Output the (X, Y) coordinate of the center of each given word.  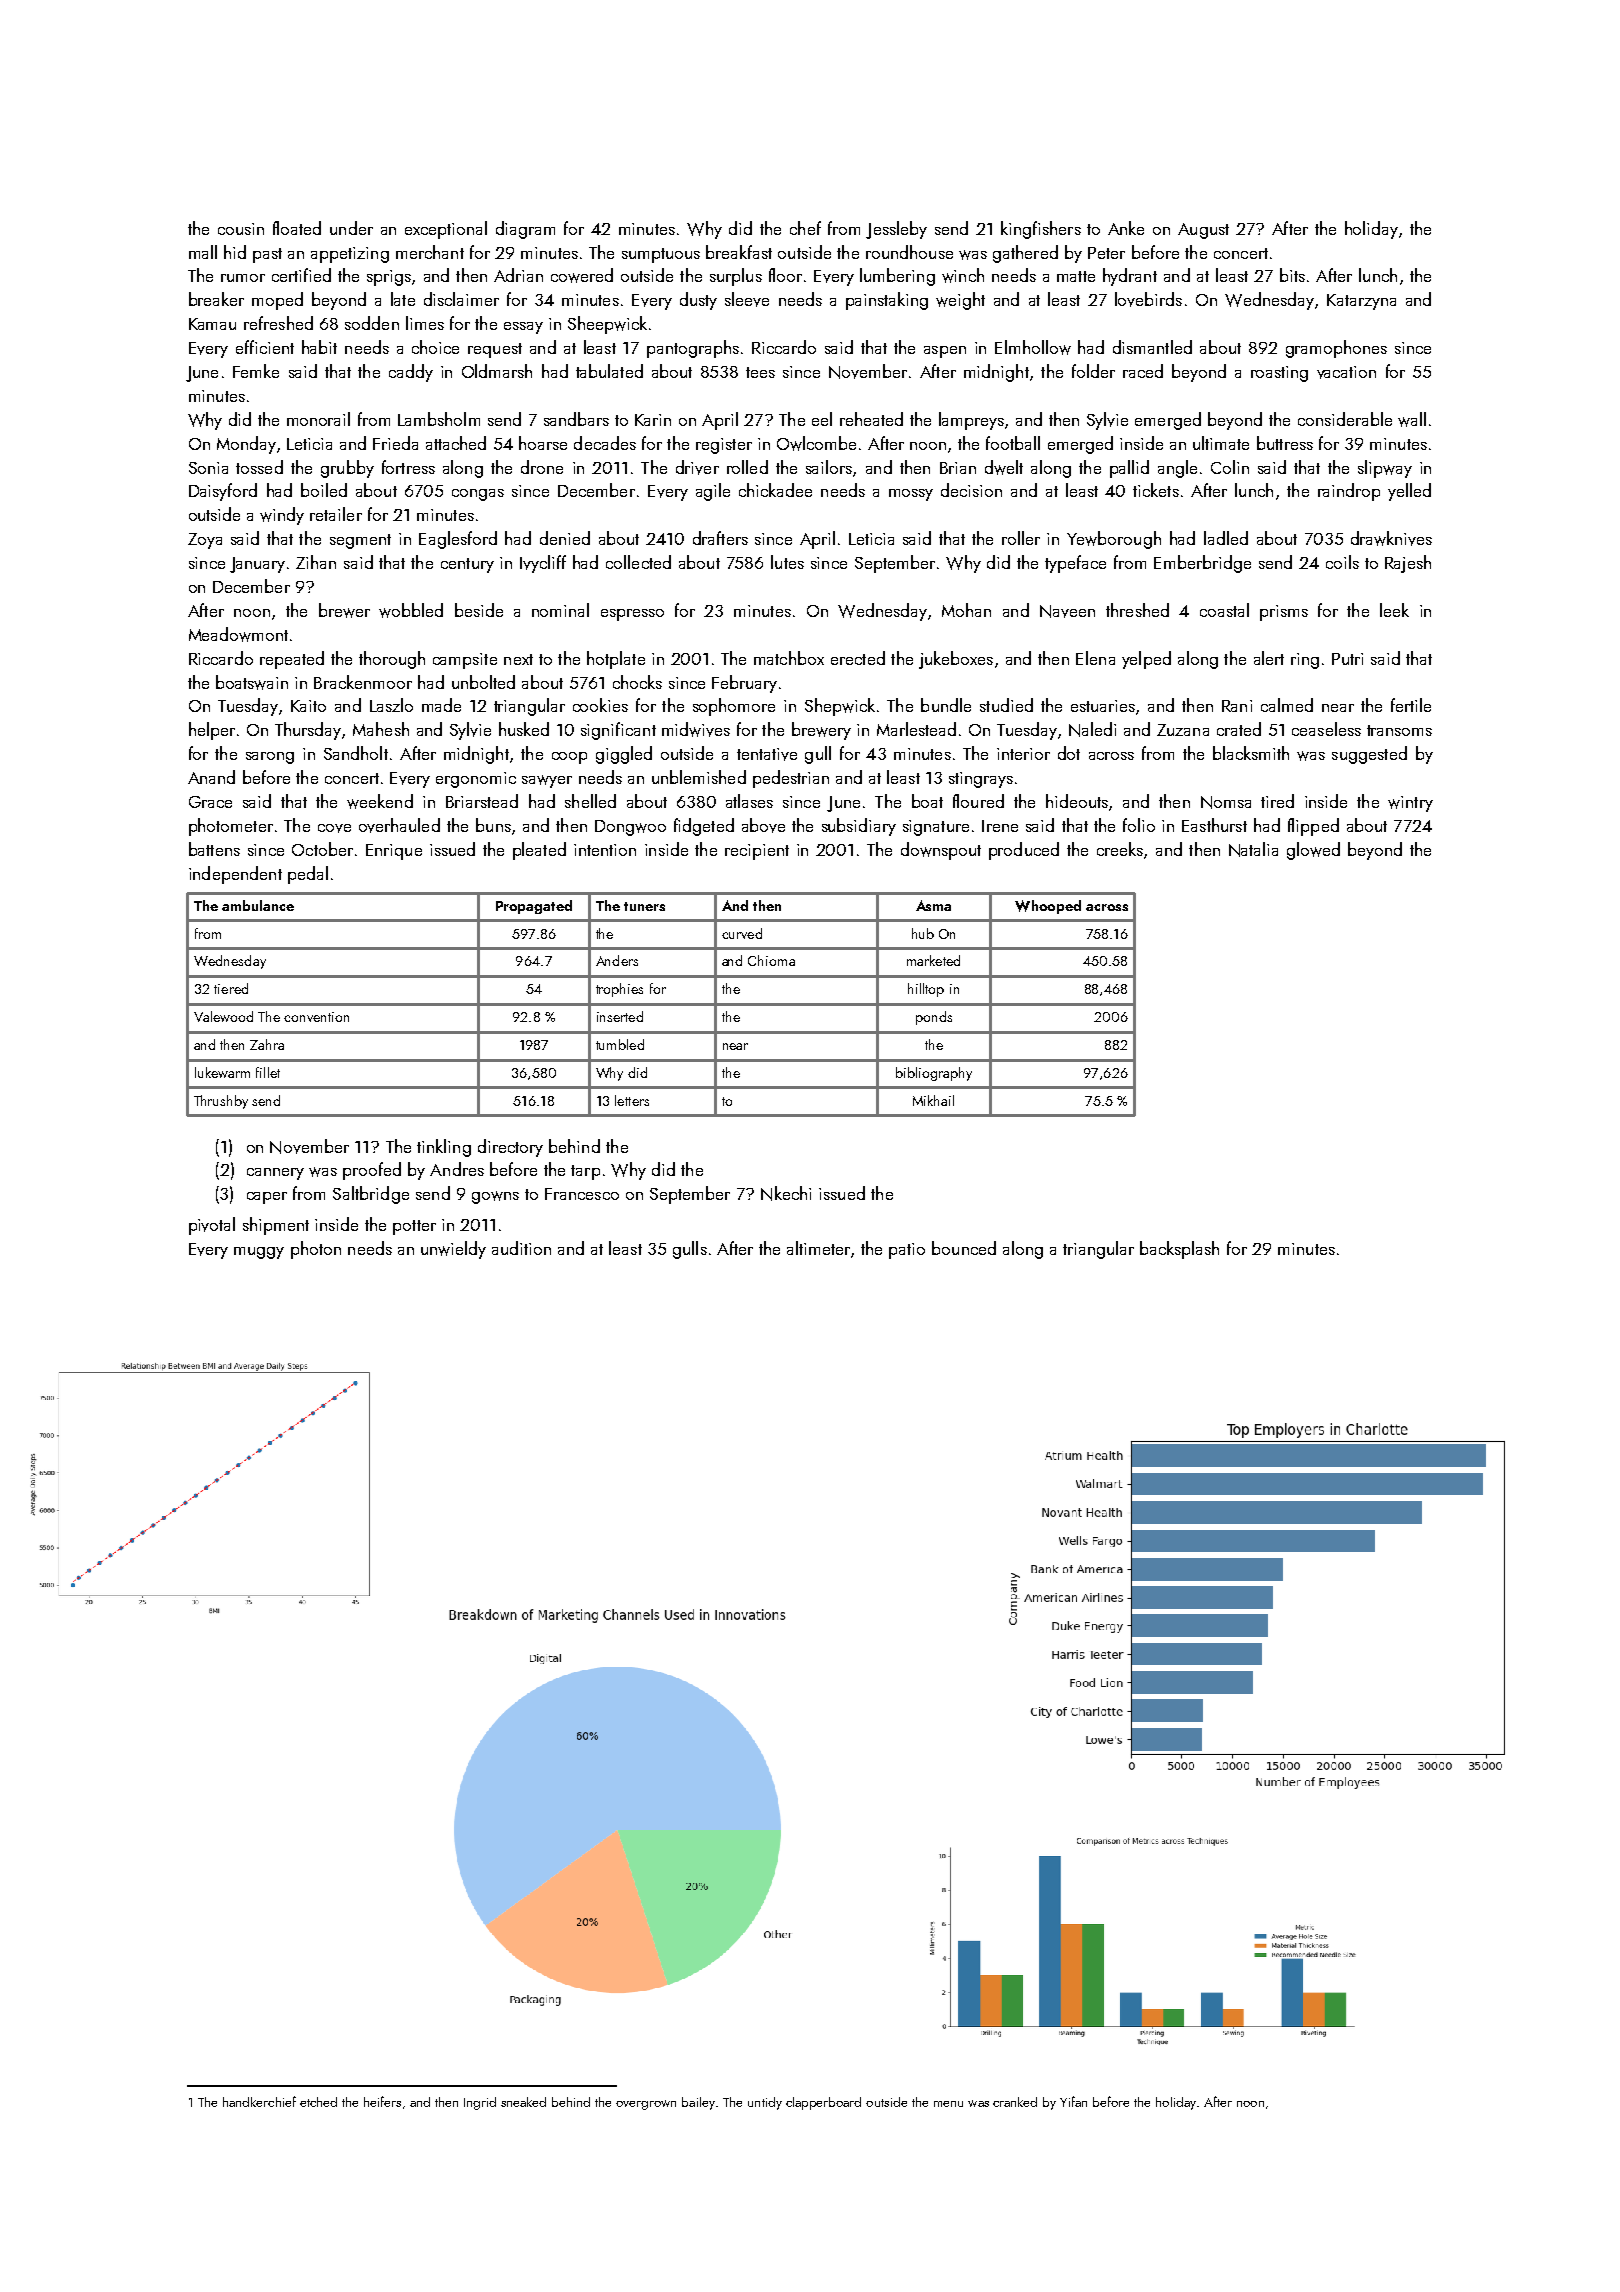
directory (510, 1148)
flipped (1313, 827)
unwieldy (453, 1250)
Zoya (205, 541)
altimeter (818, 1248)
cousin (241, 229)
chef (805, 228)
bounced (964, 1248)
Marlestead (916, 729)
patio (907, 1251)
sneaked (523, 2102)
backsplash (1179, 1250)
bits (1292, 275)
